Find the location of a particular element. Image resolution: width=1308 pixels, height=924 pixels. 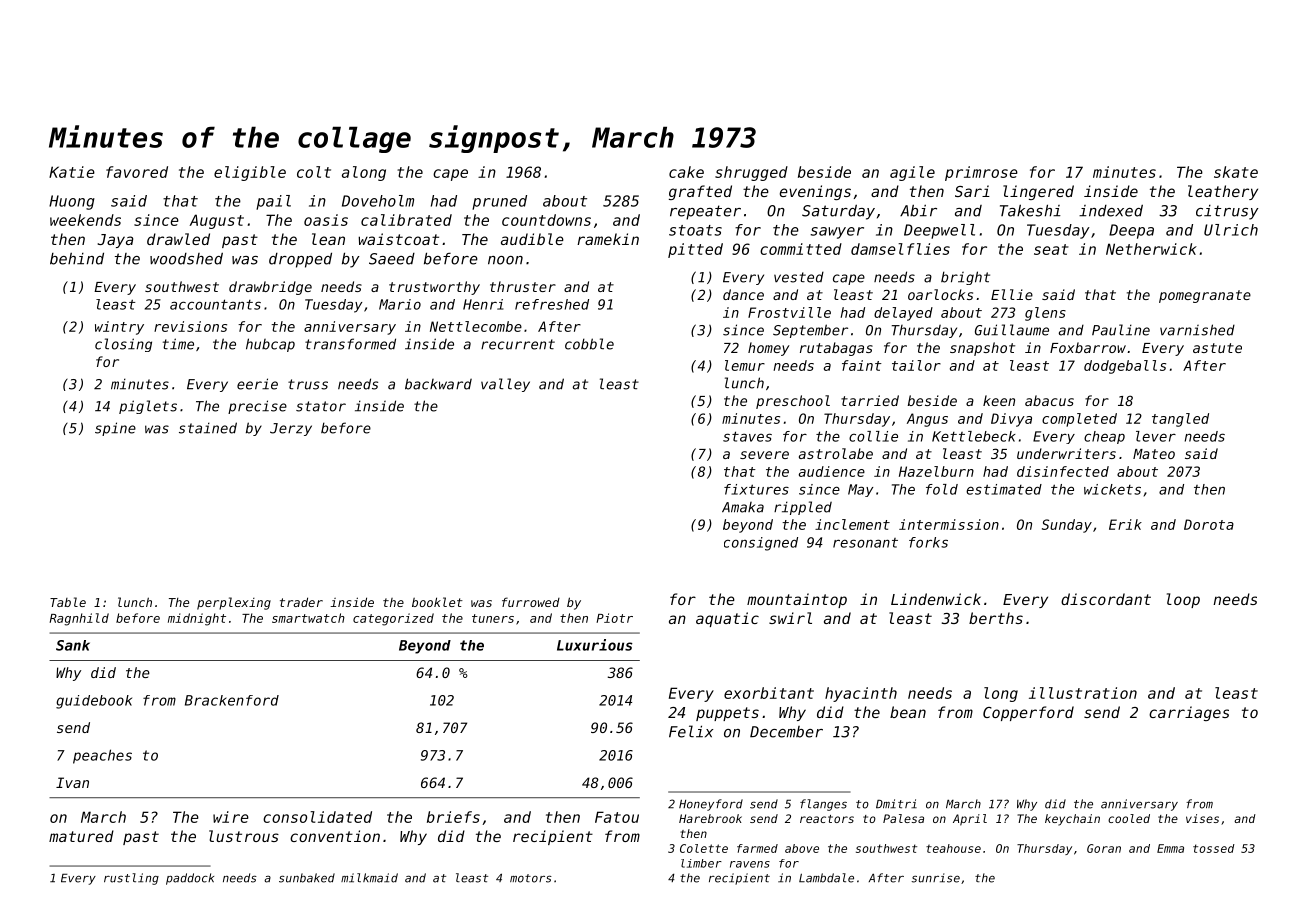

skate is located at coordinates (1236, 172).
